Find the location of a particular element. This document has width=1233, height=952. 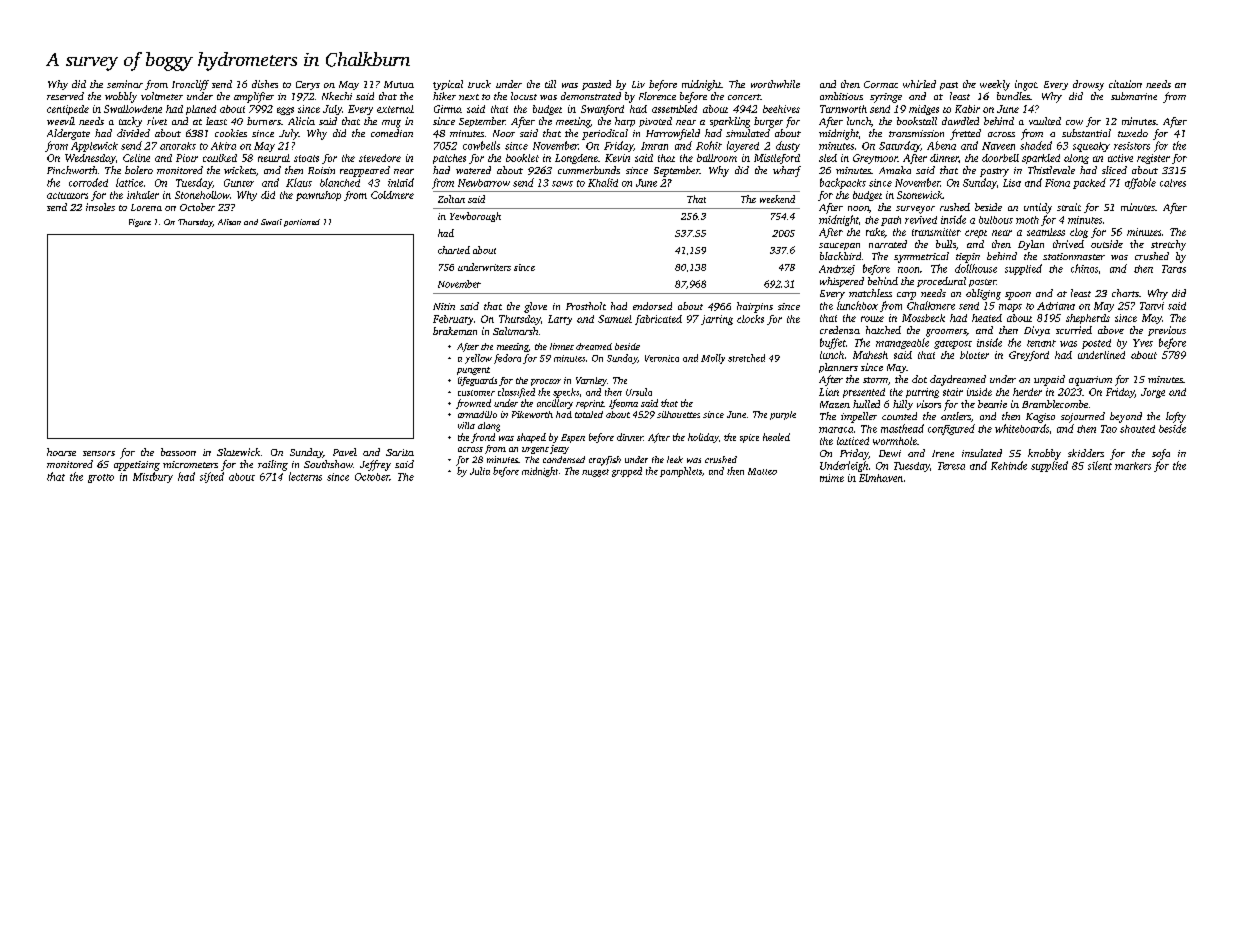

Elmhaven is located at coordinates (881, 478).
